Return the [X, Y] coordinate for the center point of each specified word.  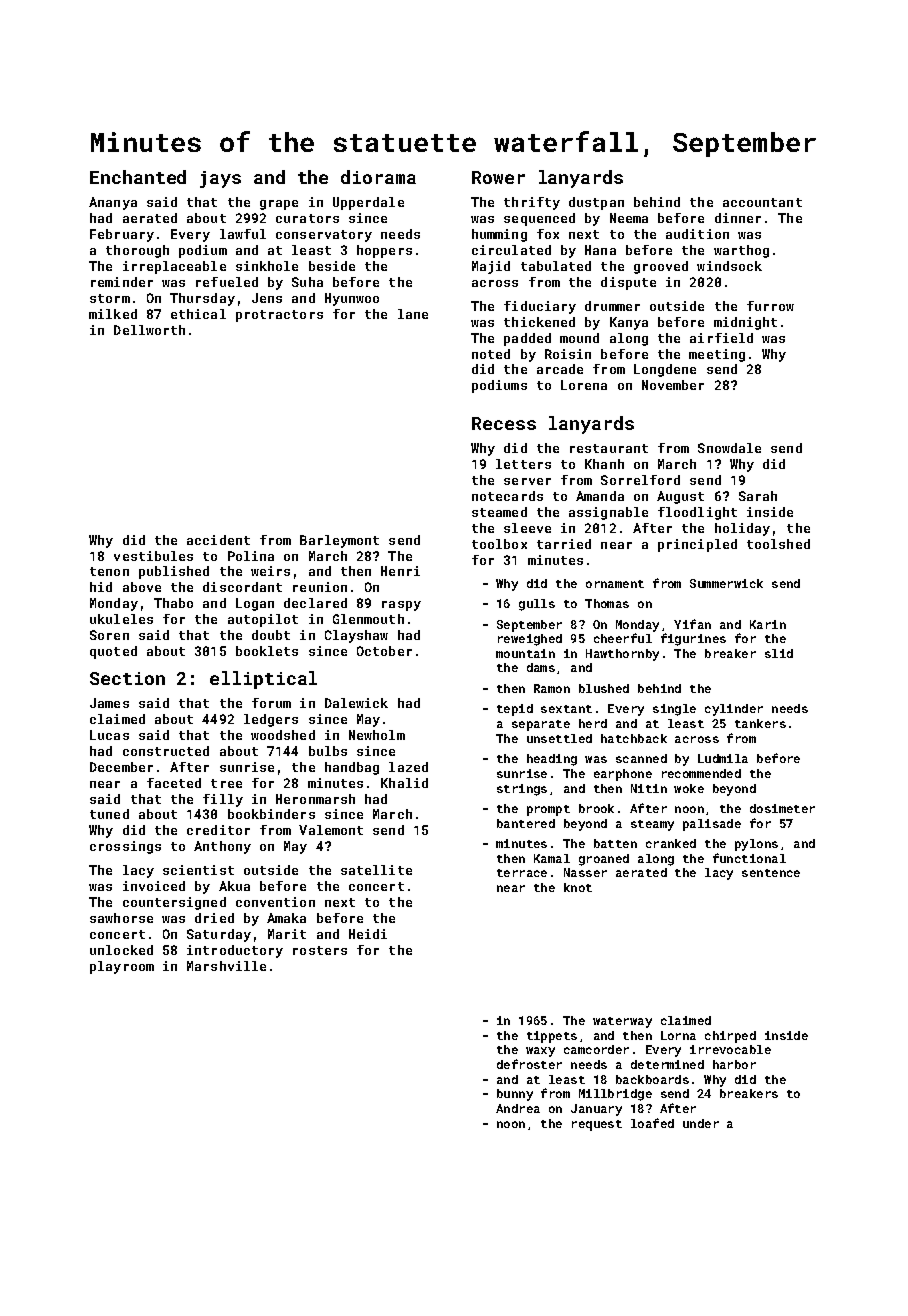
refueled [227, 282]
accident [218, 540]
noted [491, 354]
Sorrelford [640, 480]
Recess [504, 423]
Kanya [629, 323]
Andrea [518, 1108]
